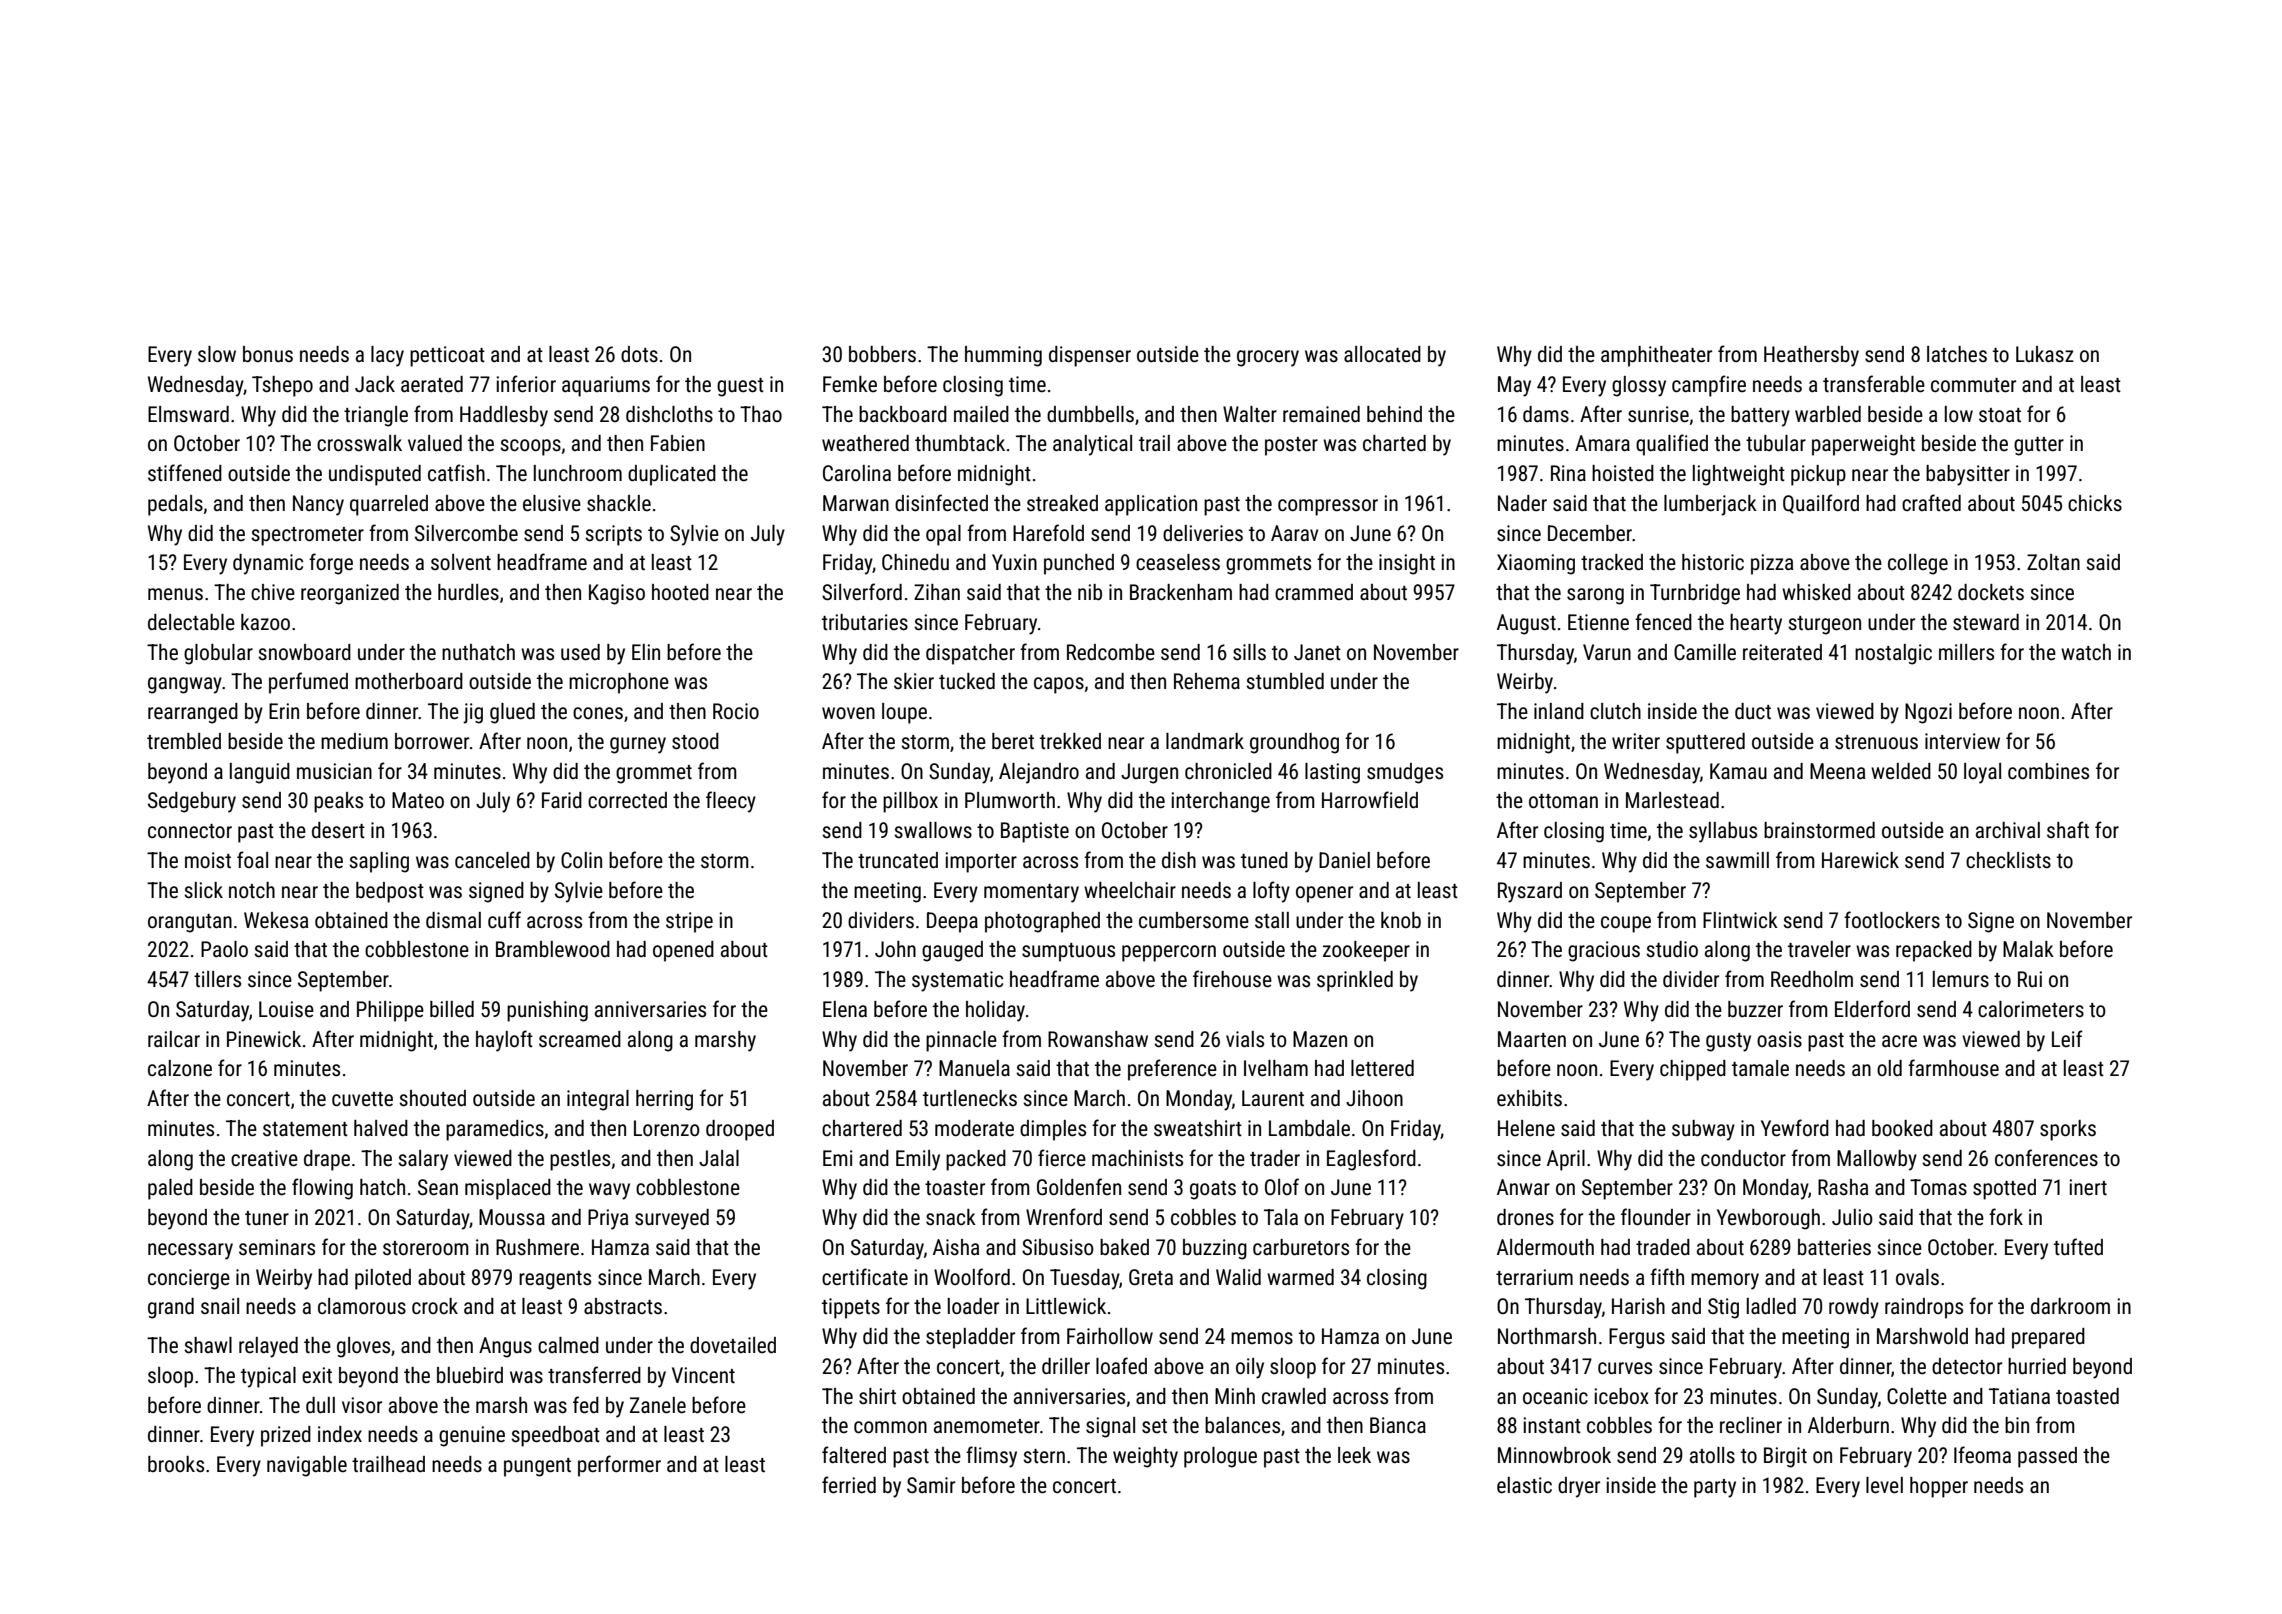 This image has width=2282, height=1614. Describe the element at coordinates (453, 920) in the image. I see `dismal` at that location.
